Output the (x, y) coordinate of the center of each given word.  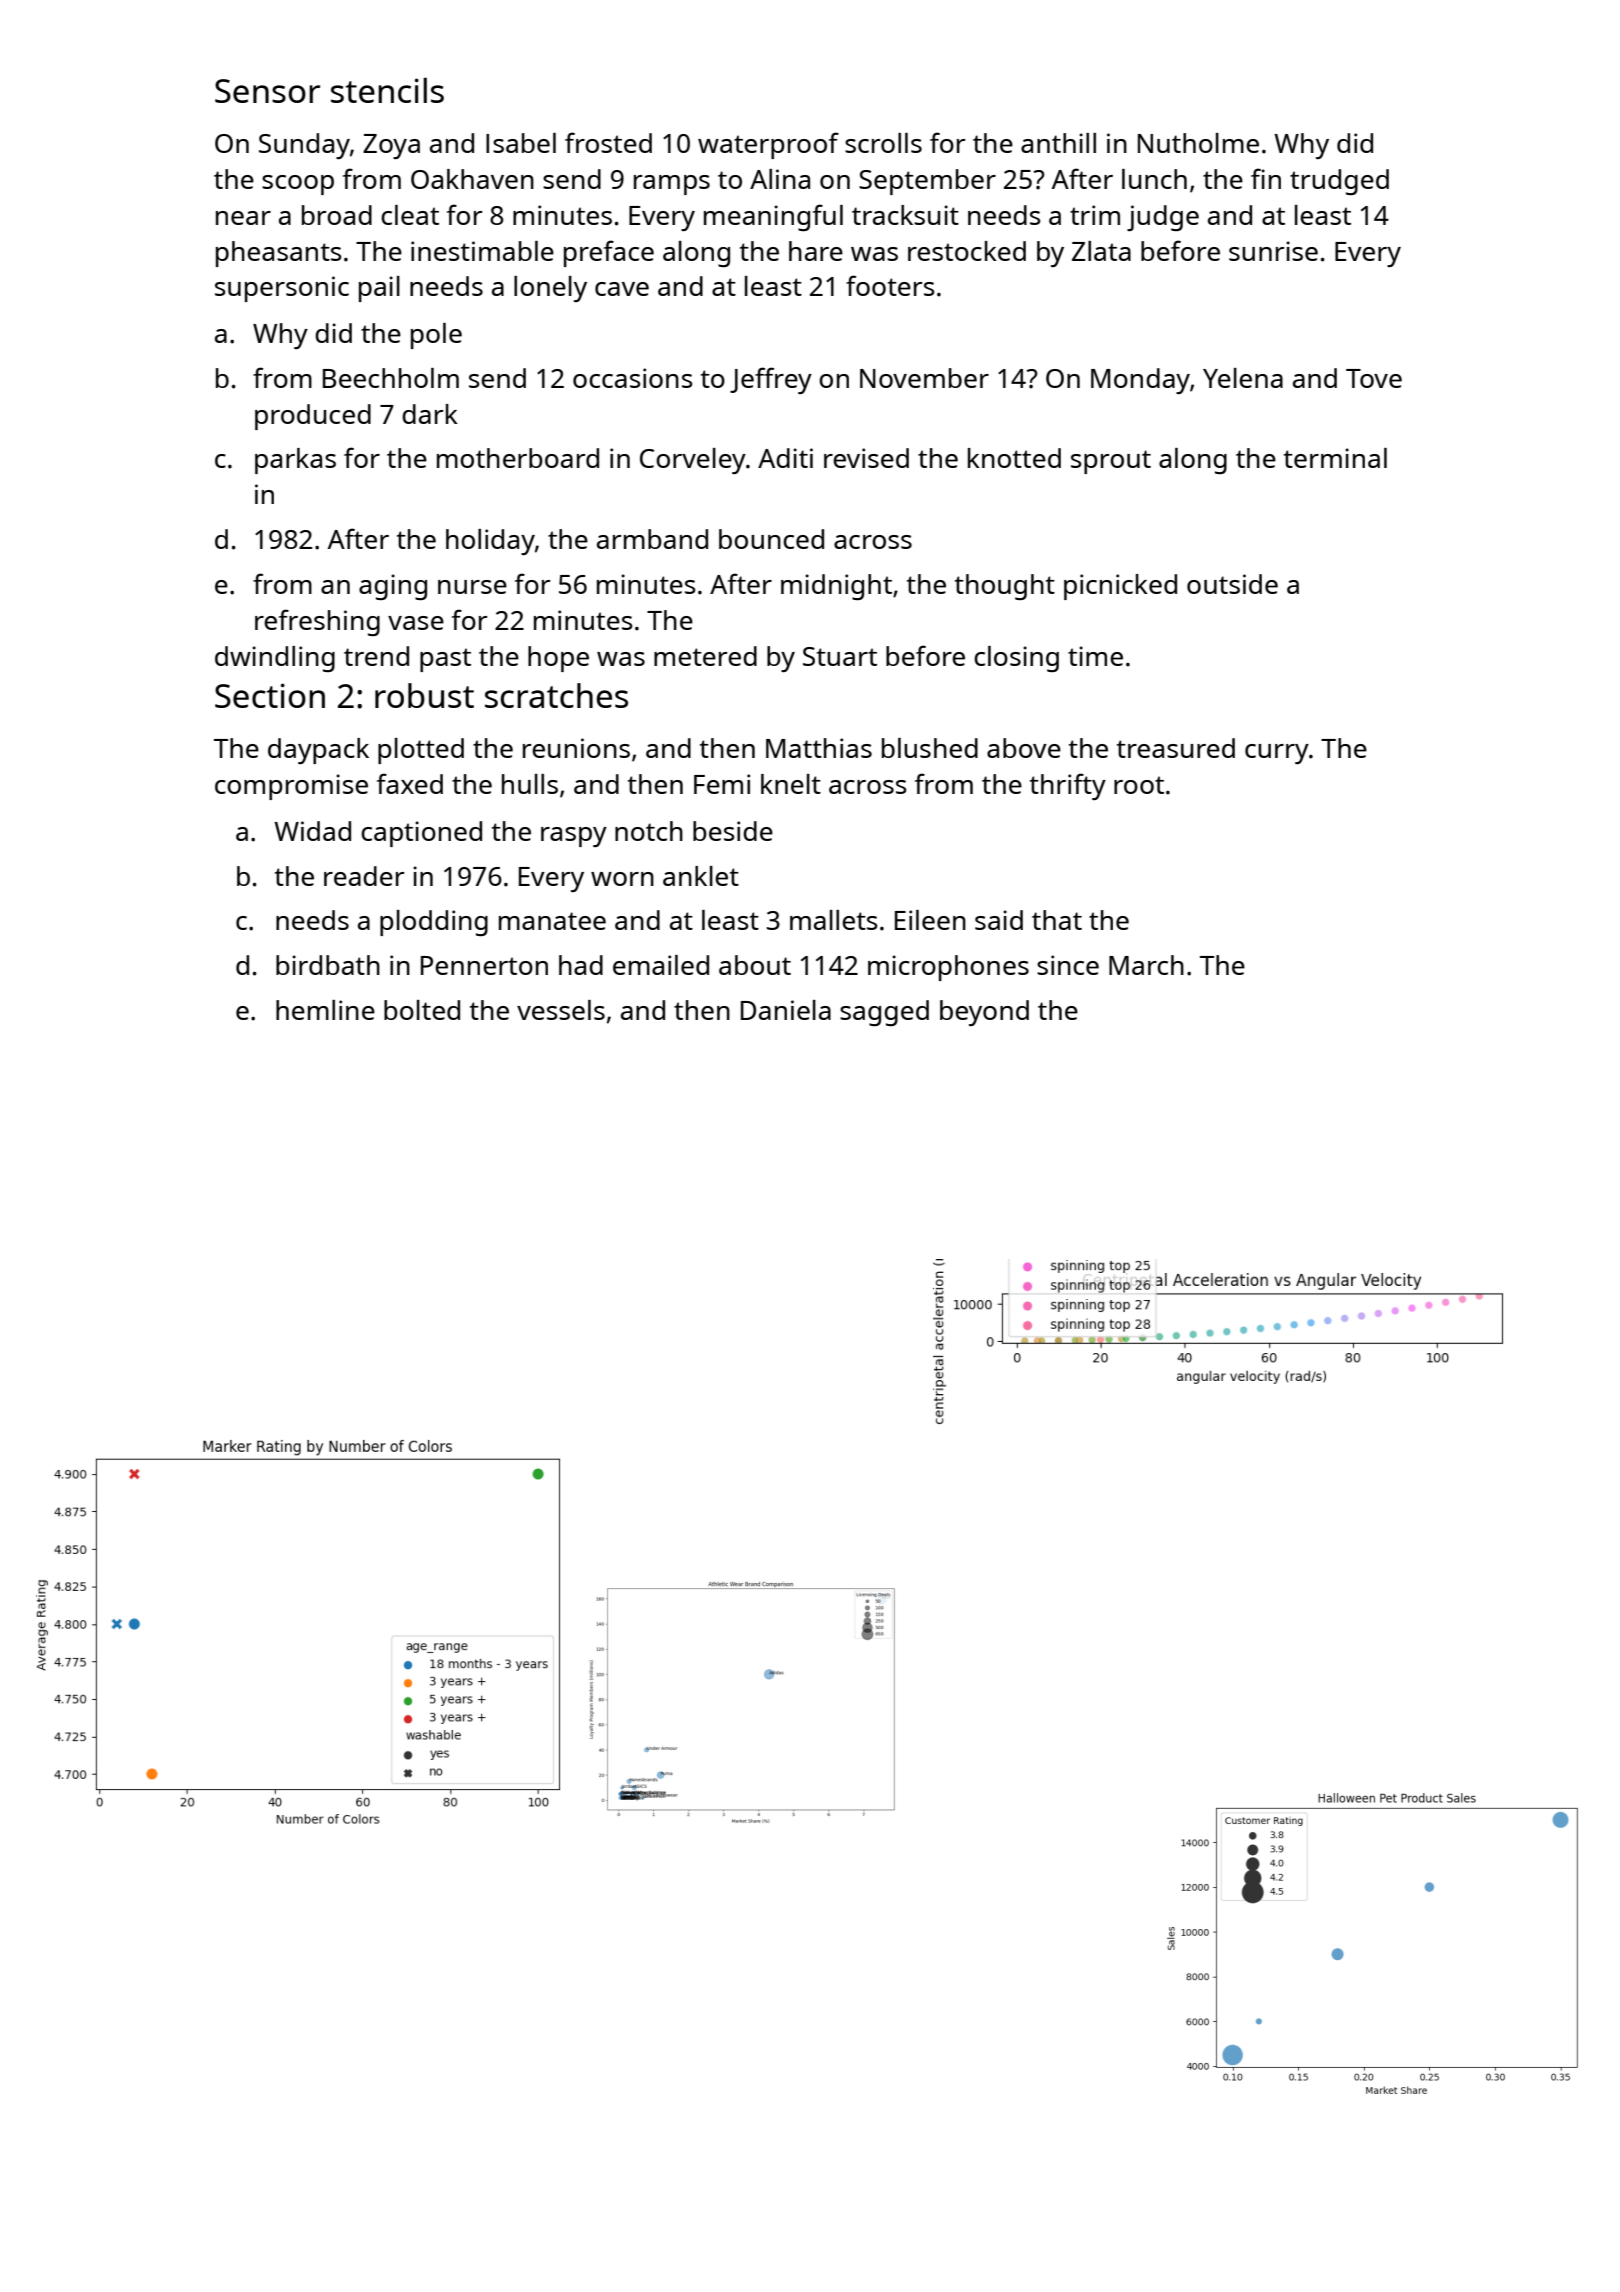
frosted (608, 142)
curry (1277, 754)
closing (1016, 659)
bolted (422, 1010)
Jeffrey (771, 380)
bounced (771, 539)
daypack (318, 751)
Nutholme (1198, 143)
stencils (387, 90)
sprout (1111, 462)
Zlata (1101, 251)
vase (416, 623)
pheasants (278, 254)
